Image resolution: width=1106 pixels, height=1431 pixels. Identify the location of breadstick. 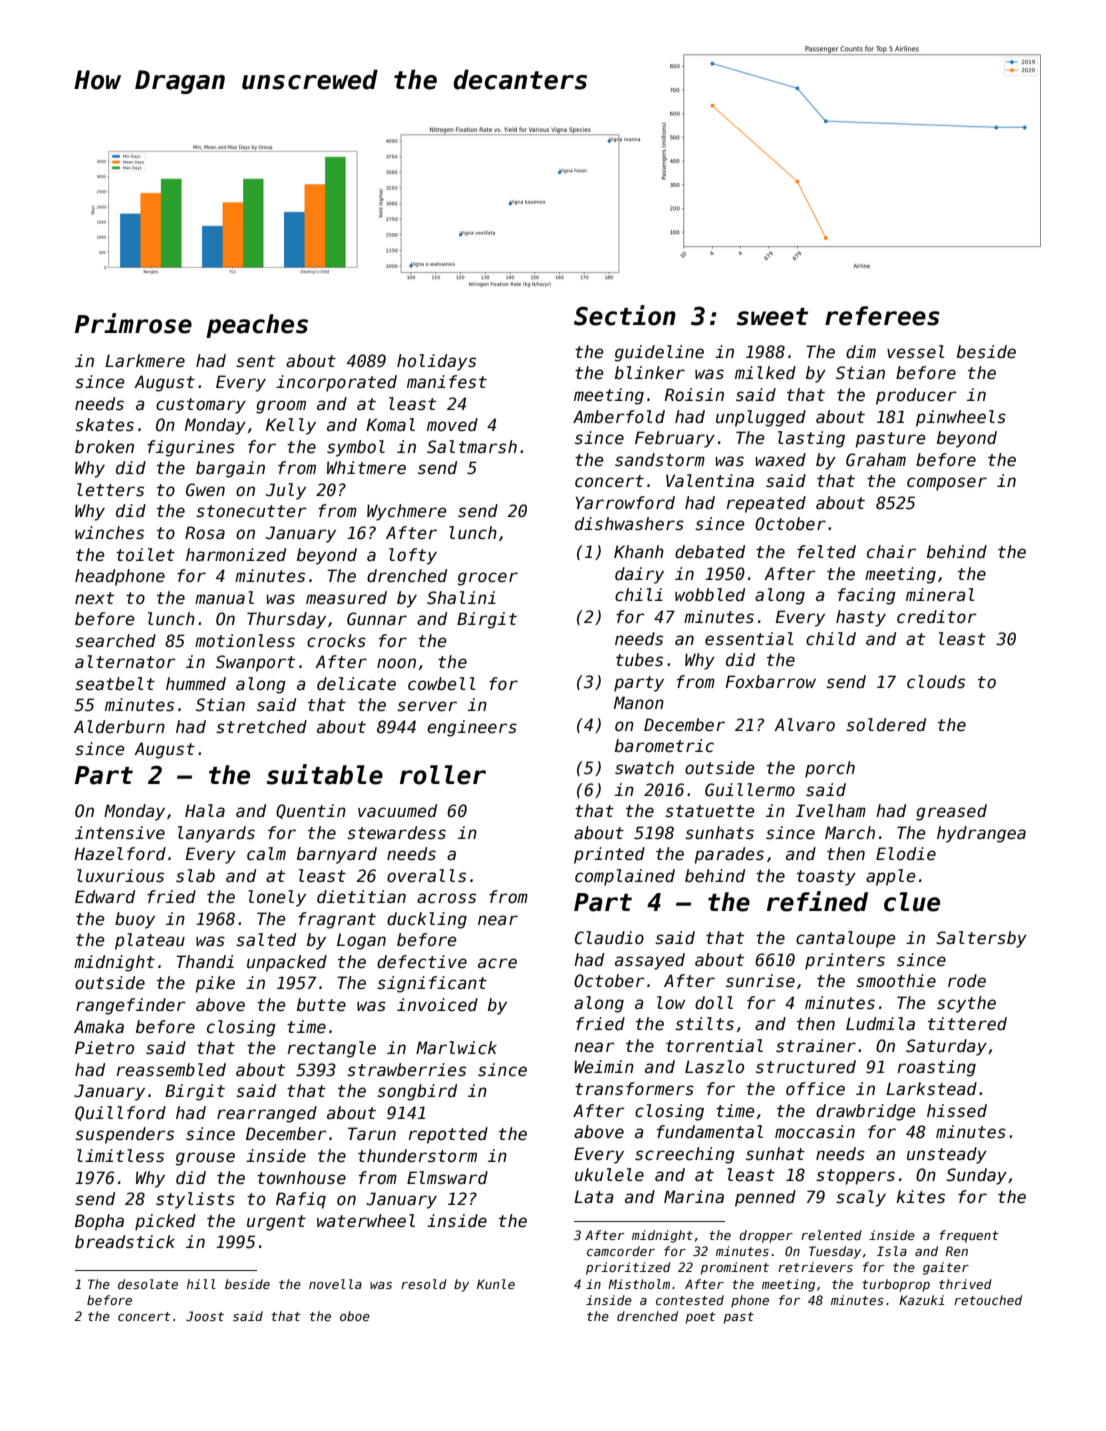
(125, 1242).
